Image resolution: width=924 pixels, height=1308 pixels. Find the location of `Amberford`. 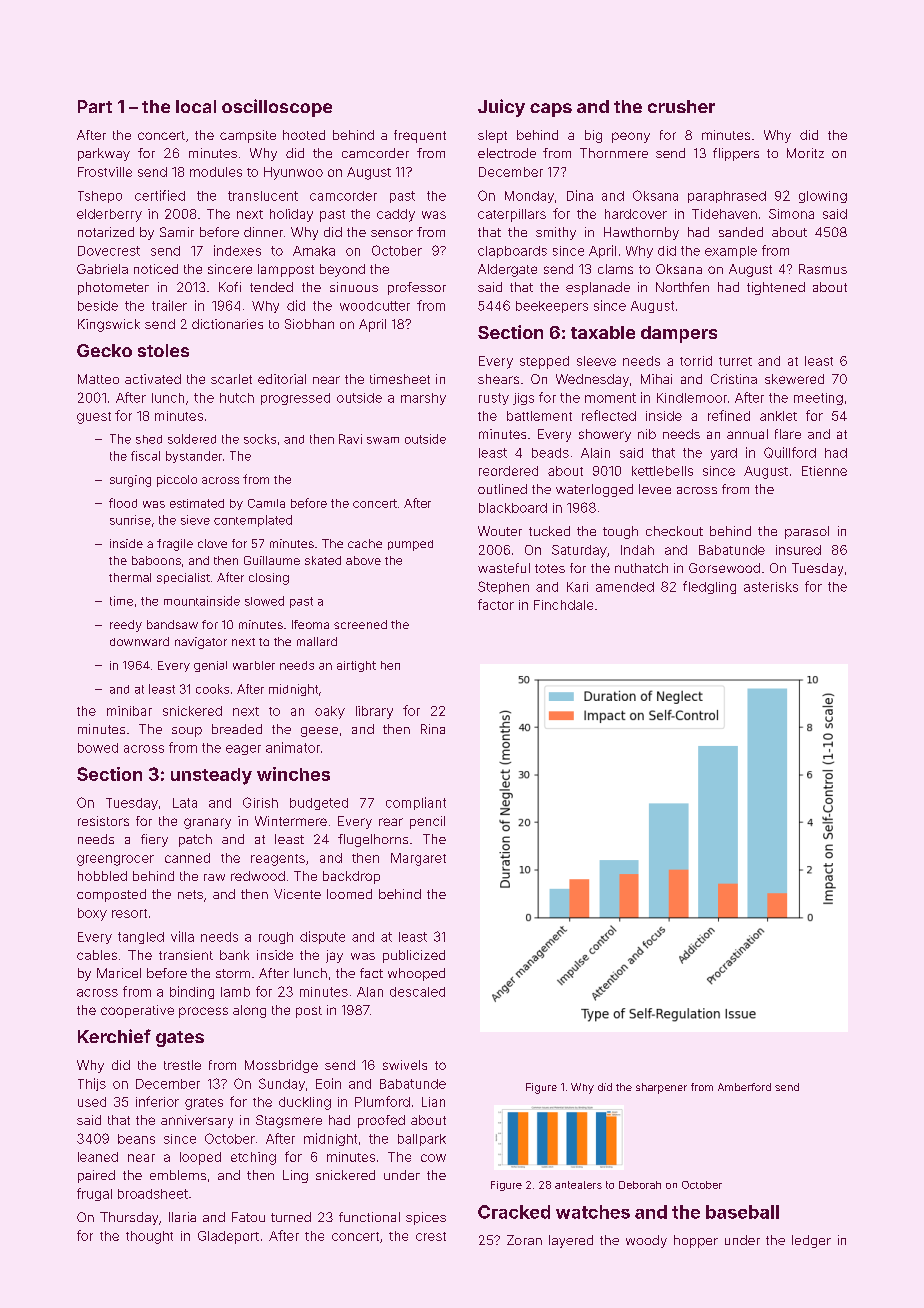

Amberford is located at coordinates (744, 1087).
